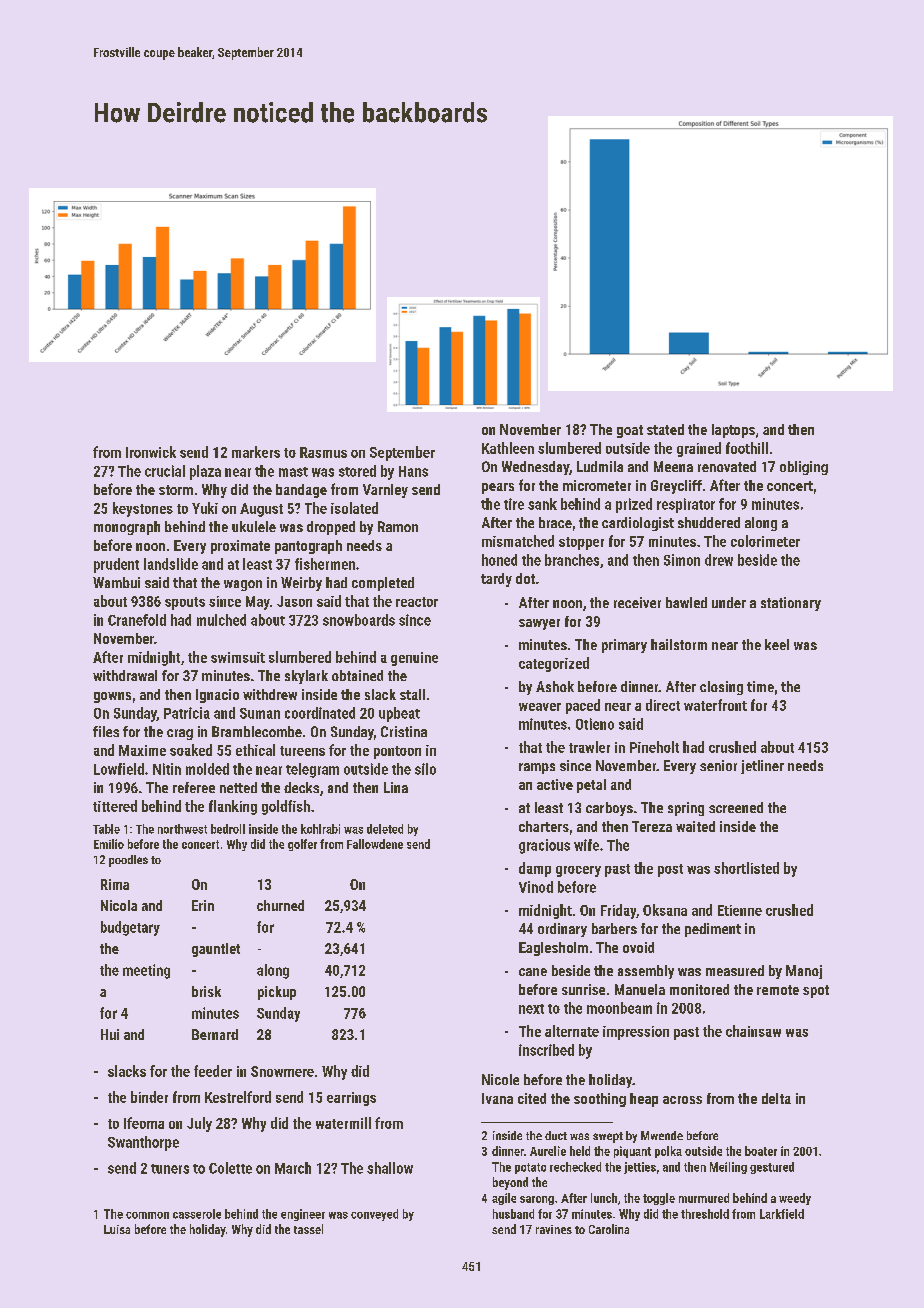  Describe the element at coordinates (119, 769) in the document. I see `Lowfield` at that location.
